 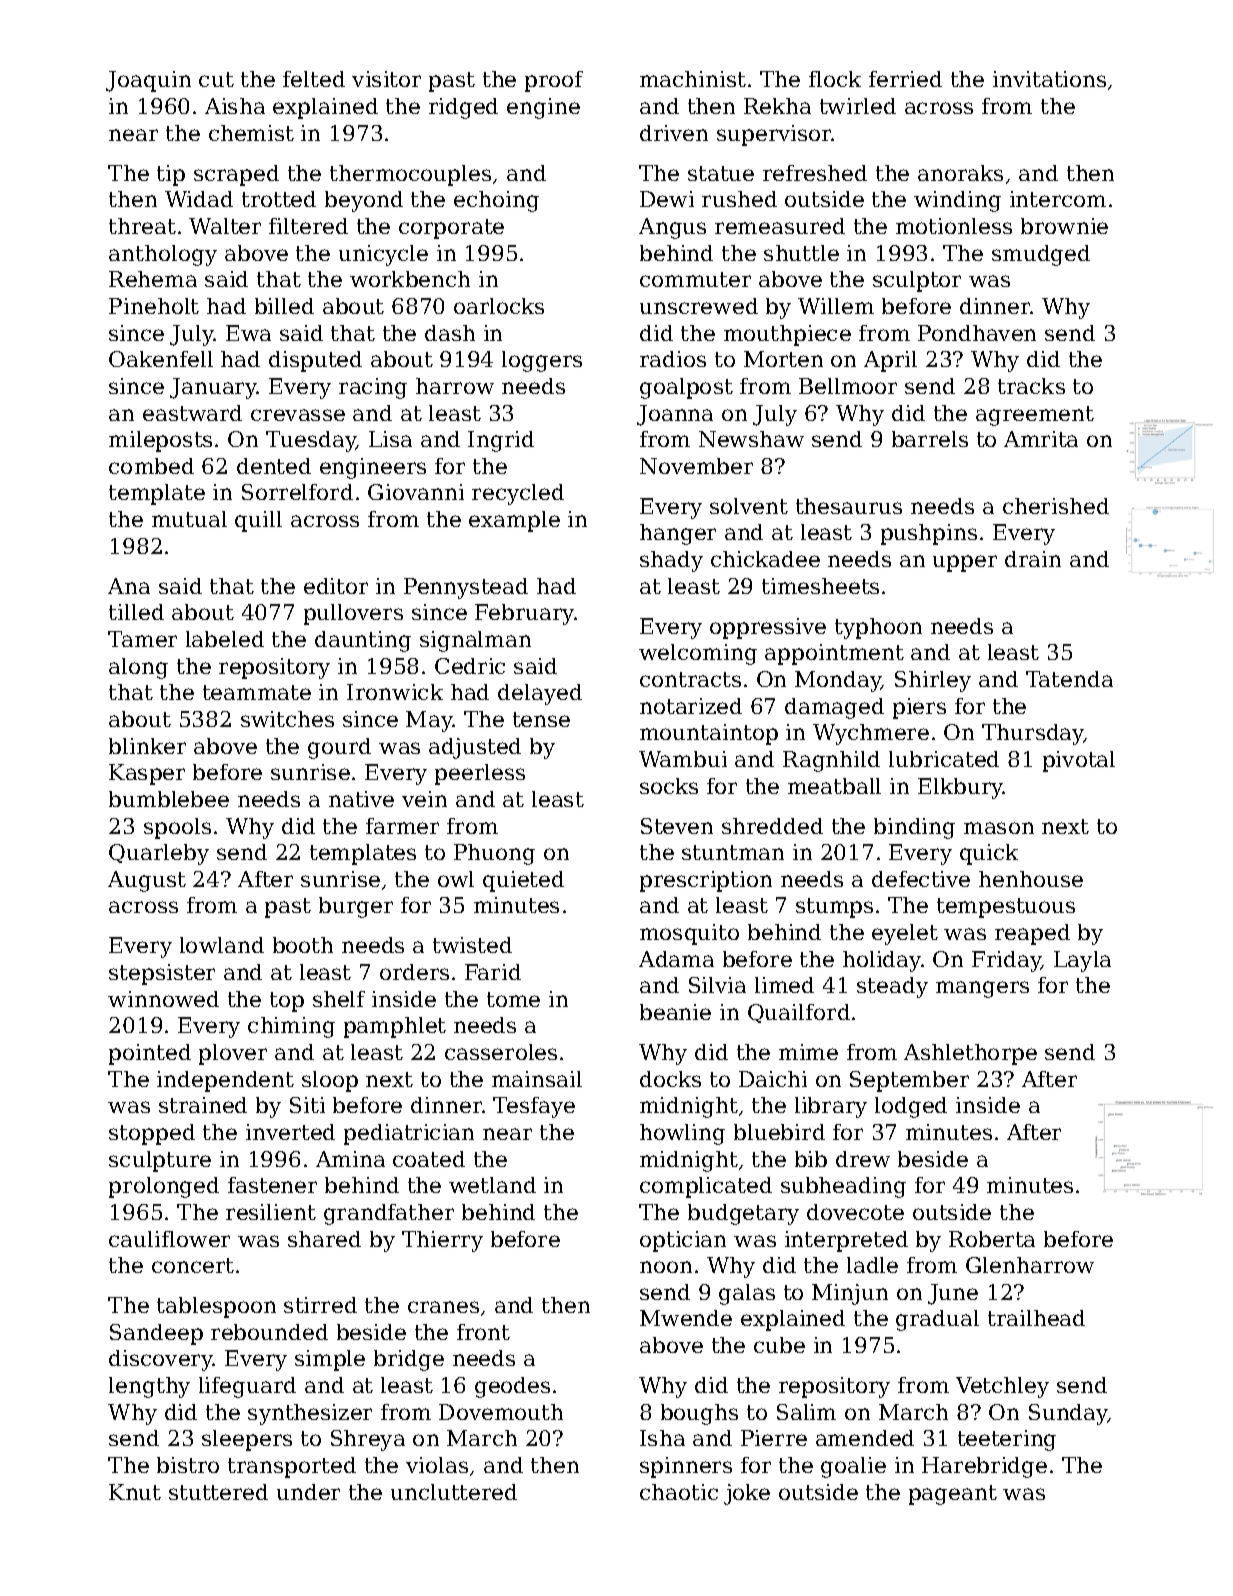 I want to click on tip, so click(x=171, y=175).
